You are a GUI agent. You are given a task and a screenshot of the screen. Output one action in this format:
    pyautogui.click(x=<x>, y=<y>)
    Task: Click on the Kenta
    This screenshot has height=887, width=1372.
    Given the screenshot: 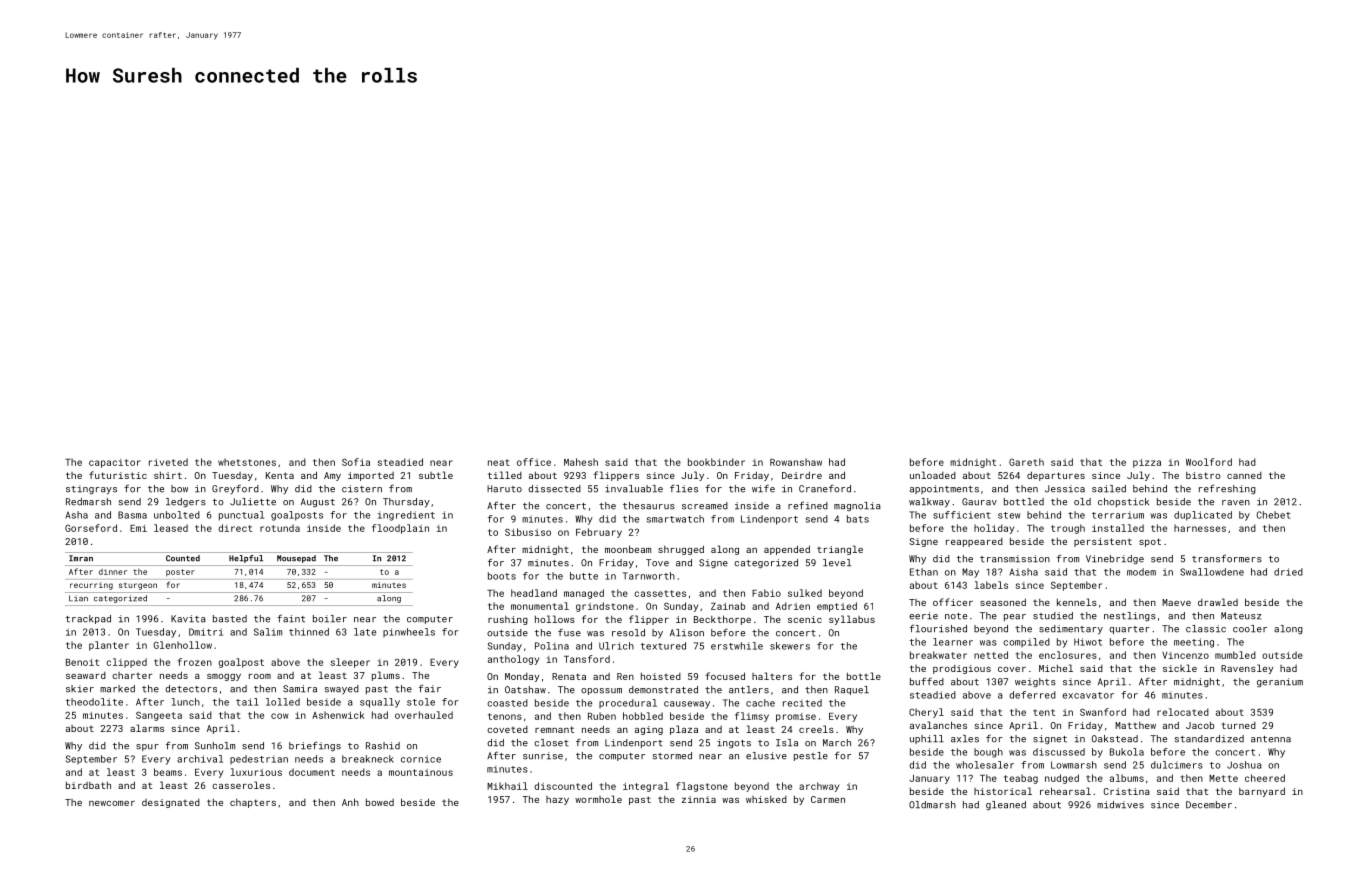 What is the action you would take?
    pyautogui.click(x=280, y=475)
